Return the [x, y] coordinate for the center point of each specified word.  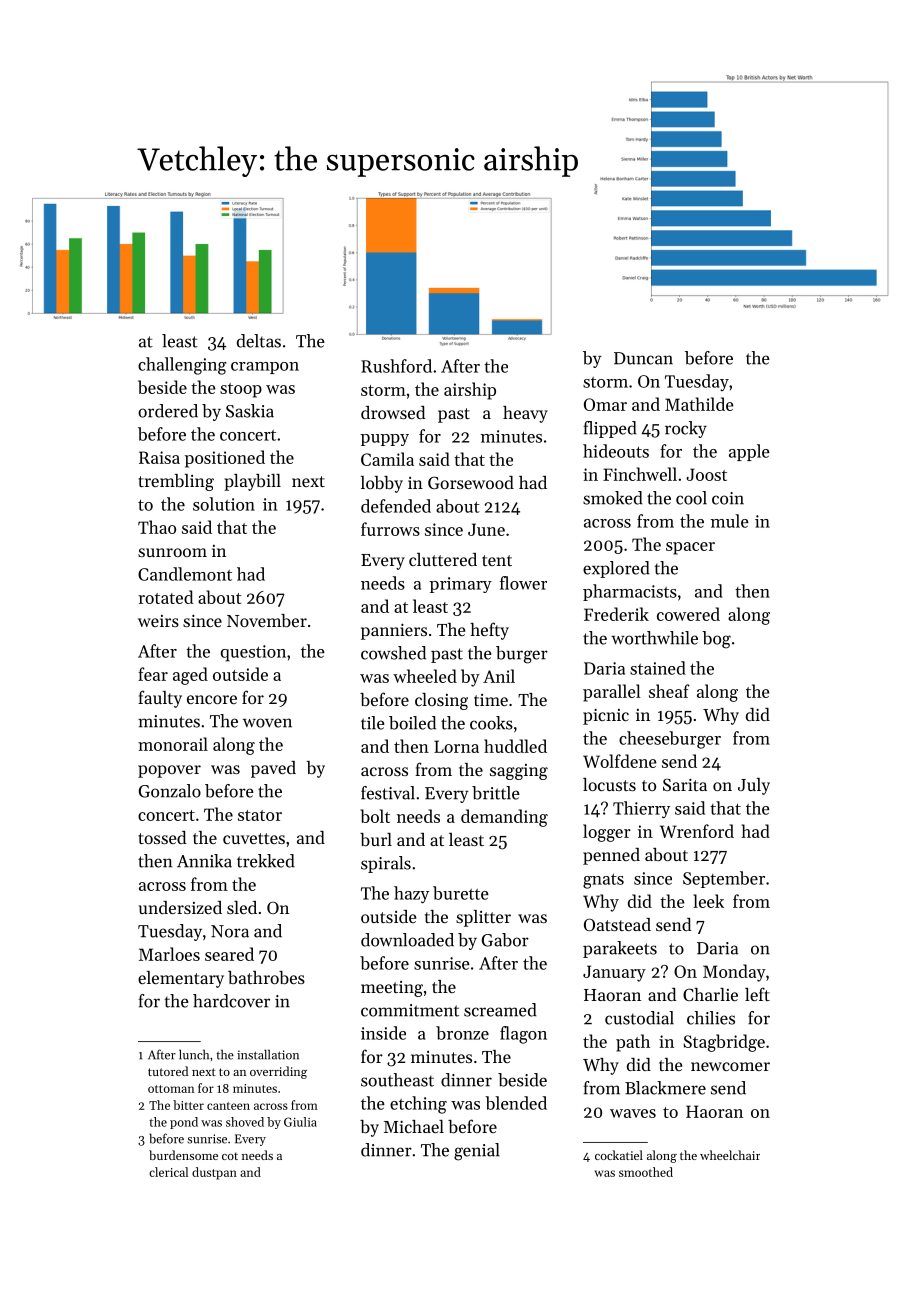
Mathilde [699, 404]
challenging [182, 366]
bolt [375, 816]
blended [516, 1103]
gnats [603, 881]
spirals [386, 864]
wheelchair [730, 1155]
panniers [394, 631]
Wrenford [697, 831]
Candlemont [185, 574]
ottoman [171, 1089]
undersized [180, 907]
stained [658, 668]
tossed [162, 837]
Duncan [643, 358]
